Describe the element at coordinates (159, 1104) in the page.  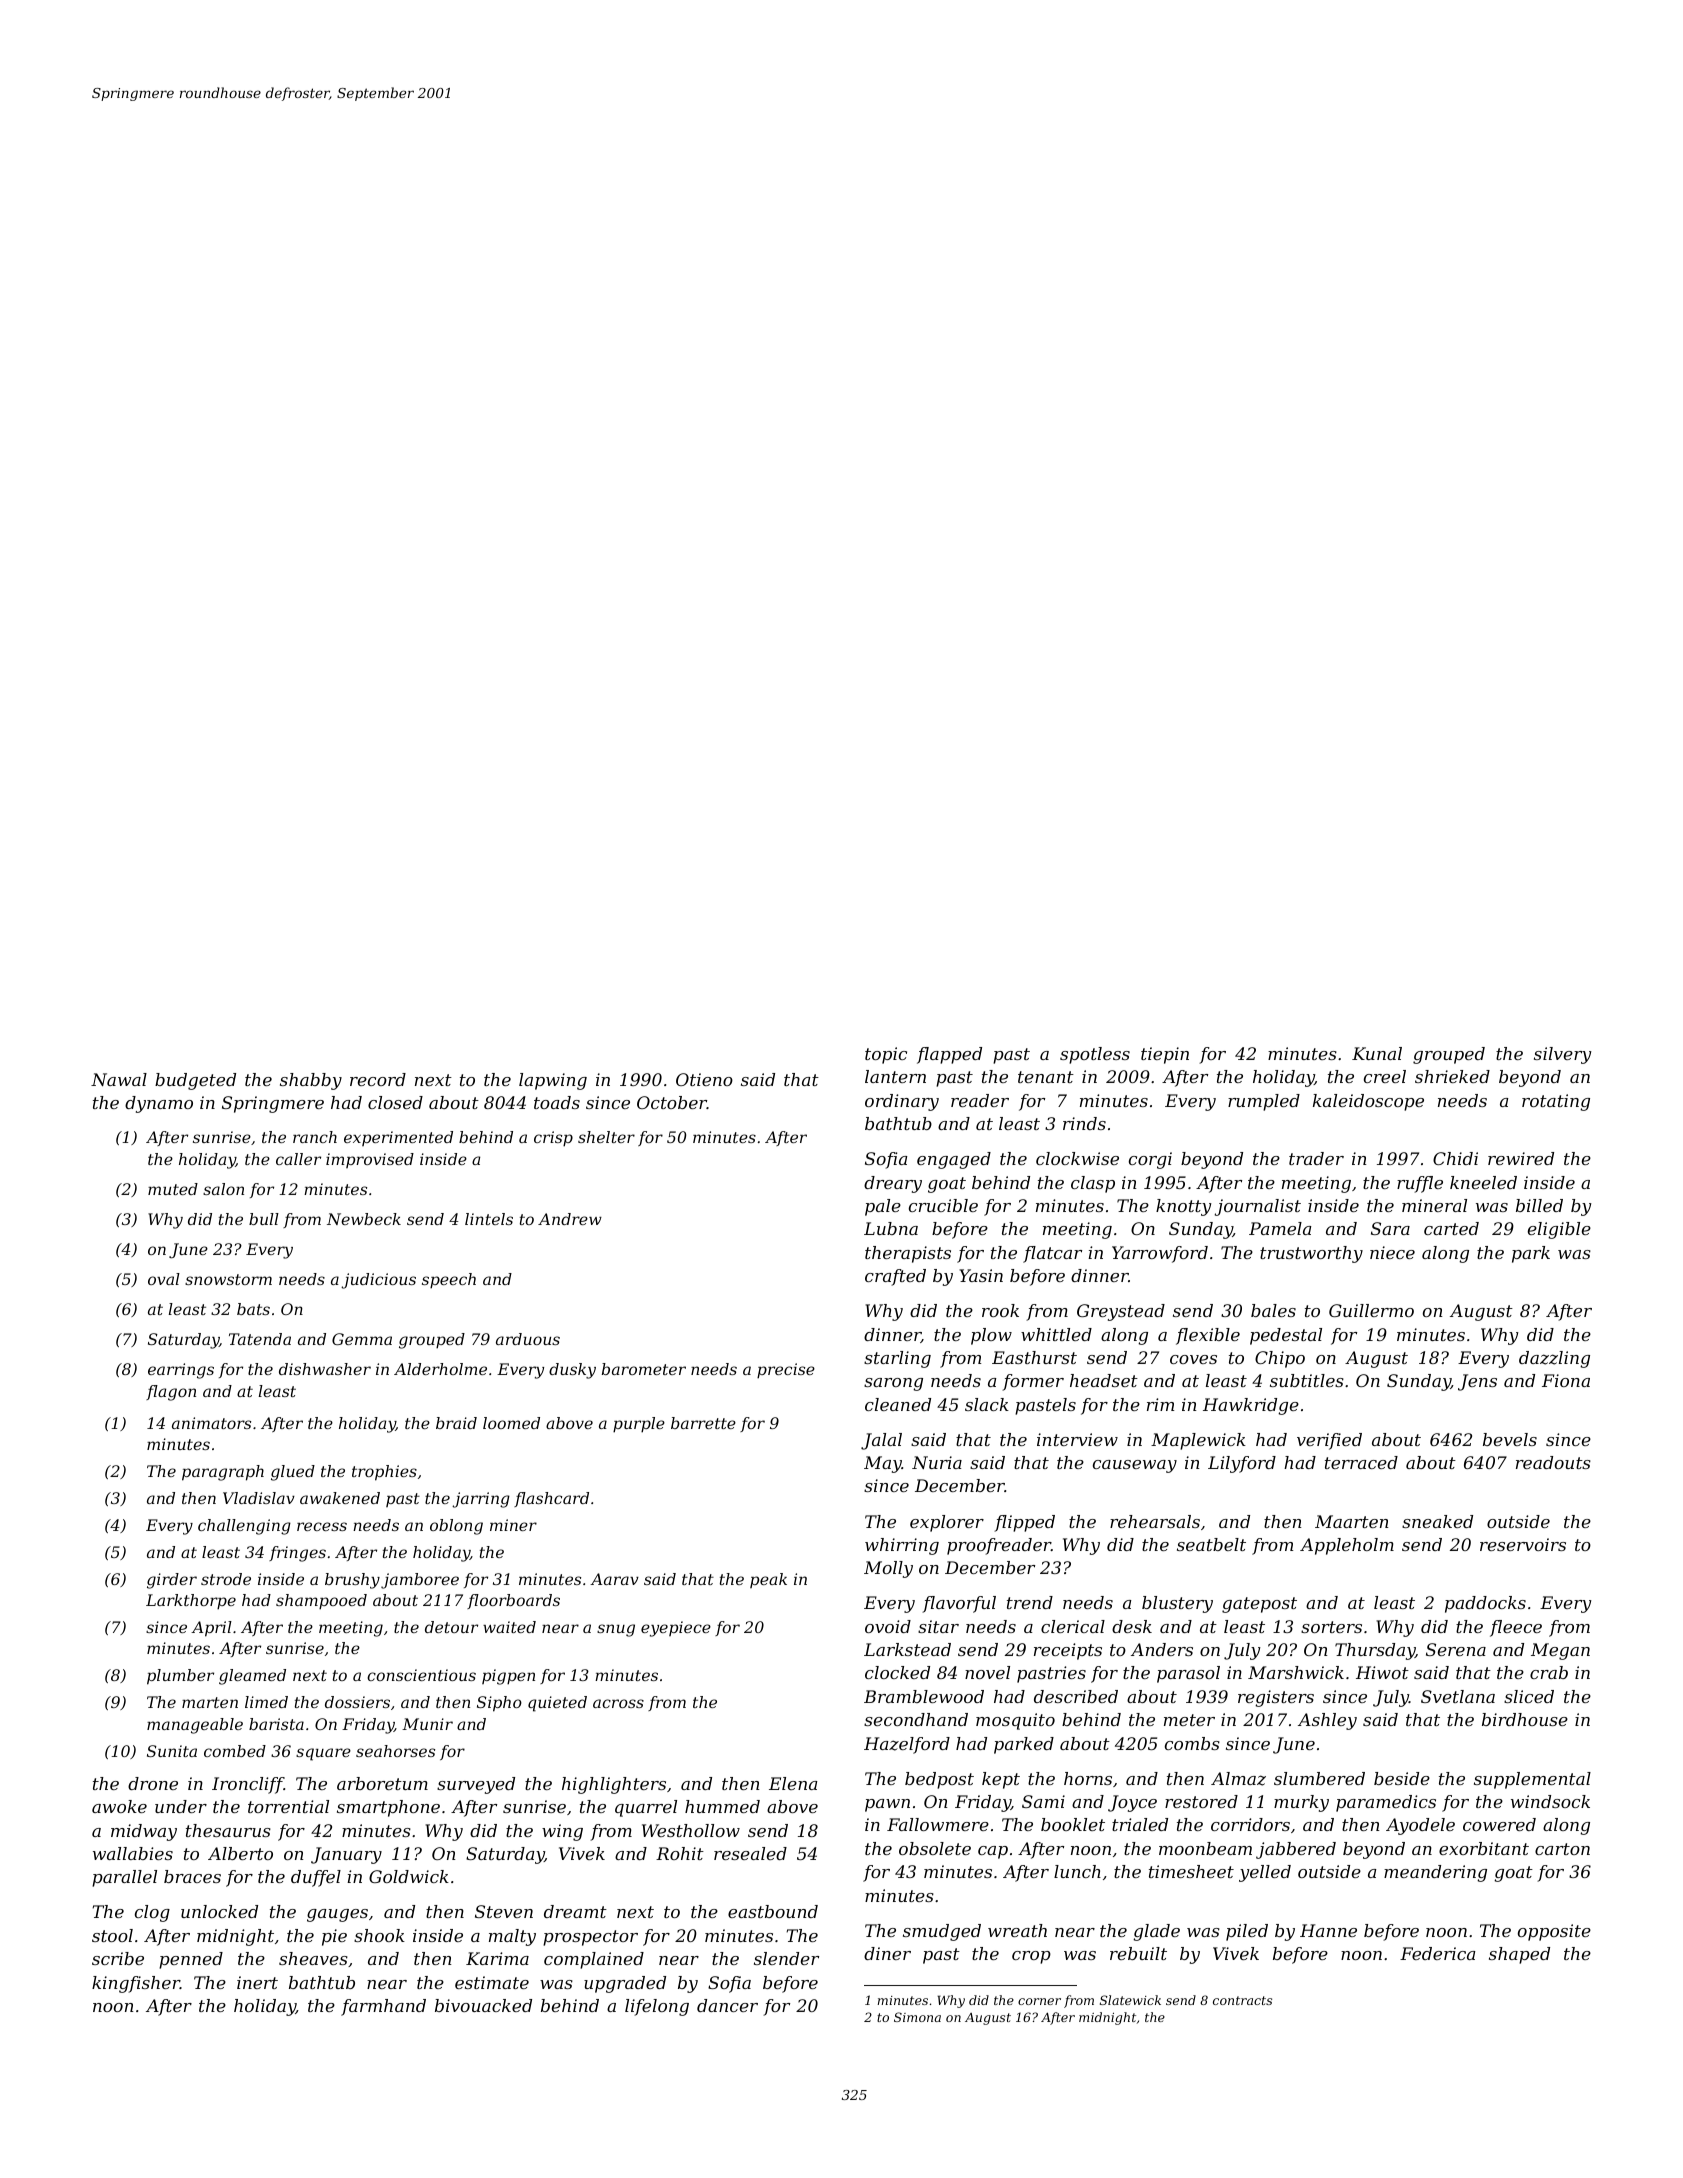
I see `dynamo` at that location.
